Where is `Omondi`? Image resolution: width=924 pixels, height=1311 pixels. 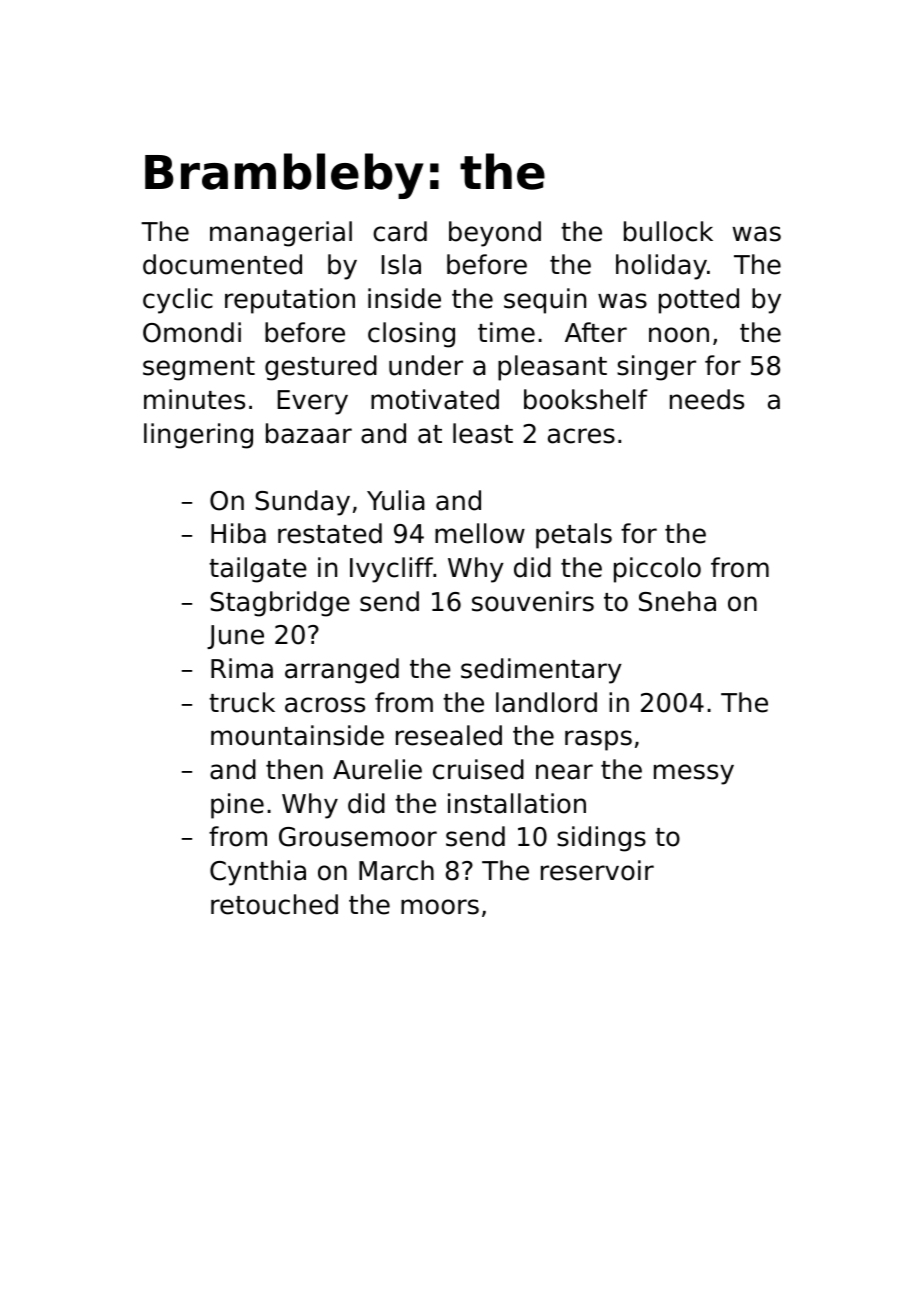 Omondi is located at coordinates (192, 332).
